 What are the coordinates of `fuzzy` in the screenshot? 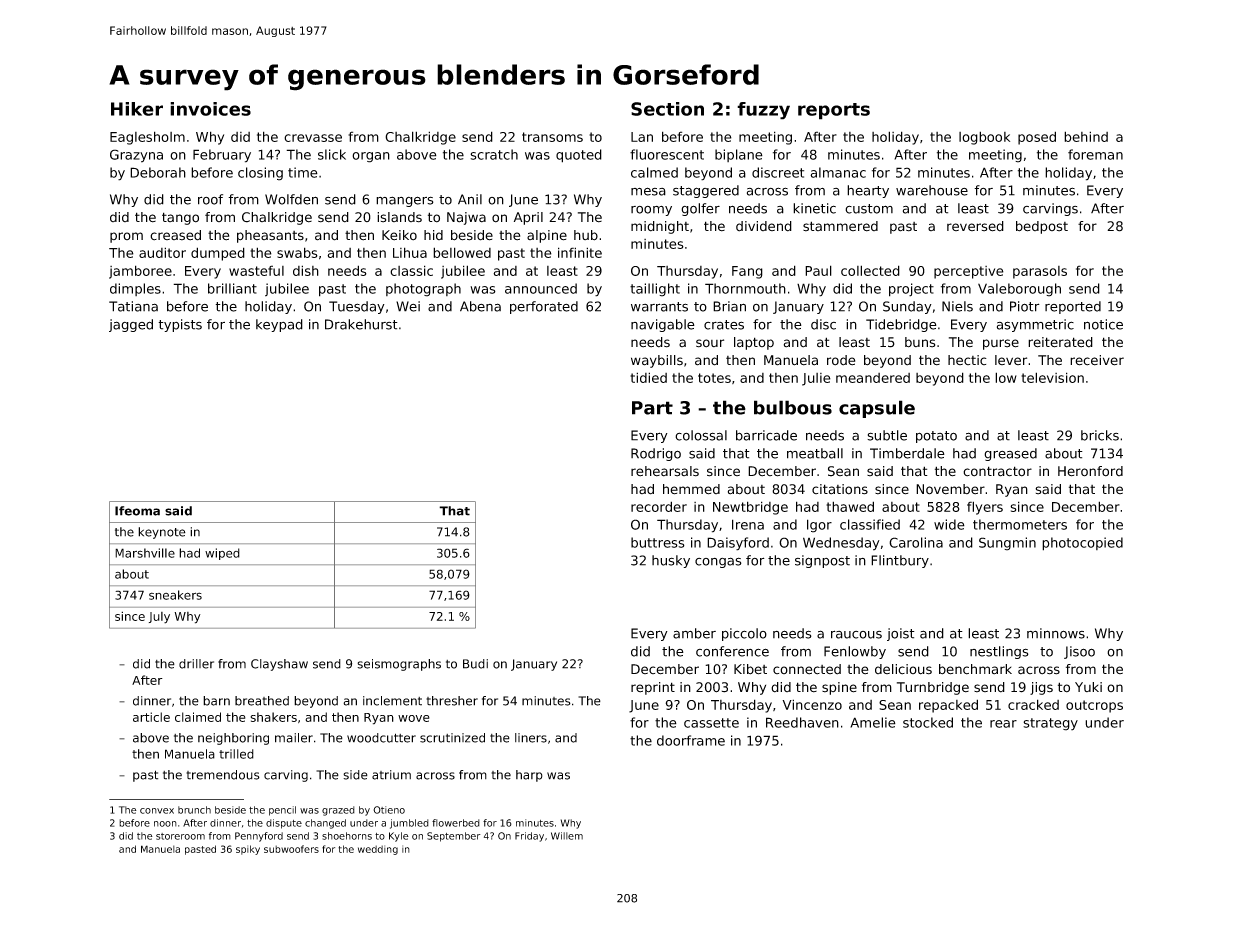 It's located at (763, 111).
